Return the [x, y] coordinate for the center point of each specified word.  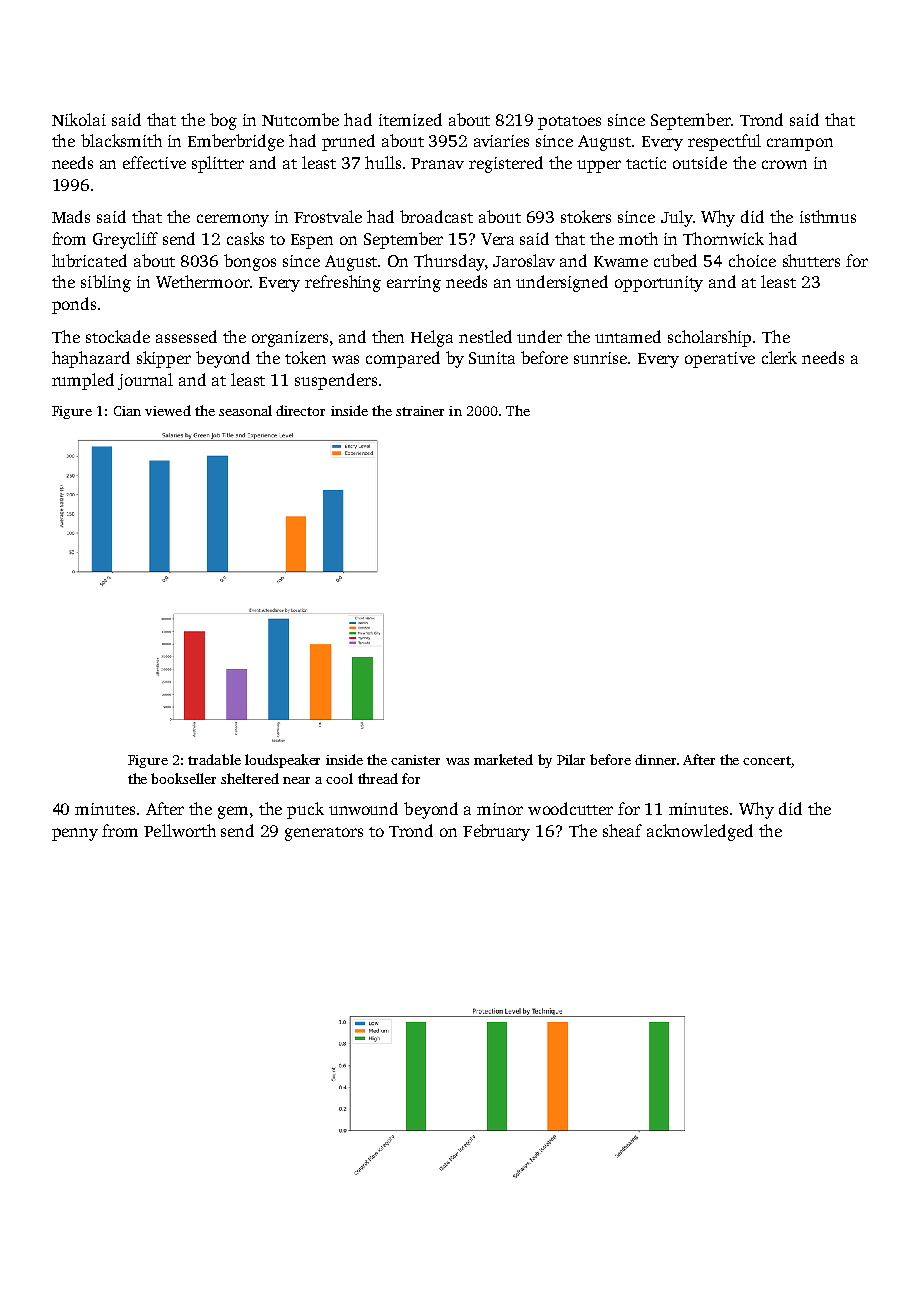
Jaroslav [524, 260]
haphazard [91, 359]
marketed [503, 759]
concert [767, 760]
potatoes [569, 123]
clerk [779, 357]
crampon [800, 144]
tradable [214, 759]
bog [223, 121]
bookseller [183, 778]
